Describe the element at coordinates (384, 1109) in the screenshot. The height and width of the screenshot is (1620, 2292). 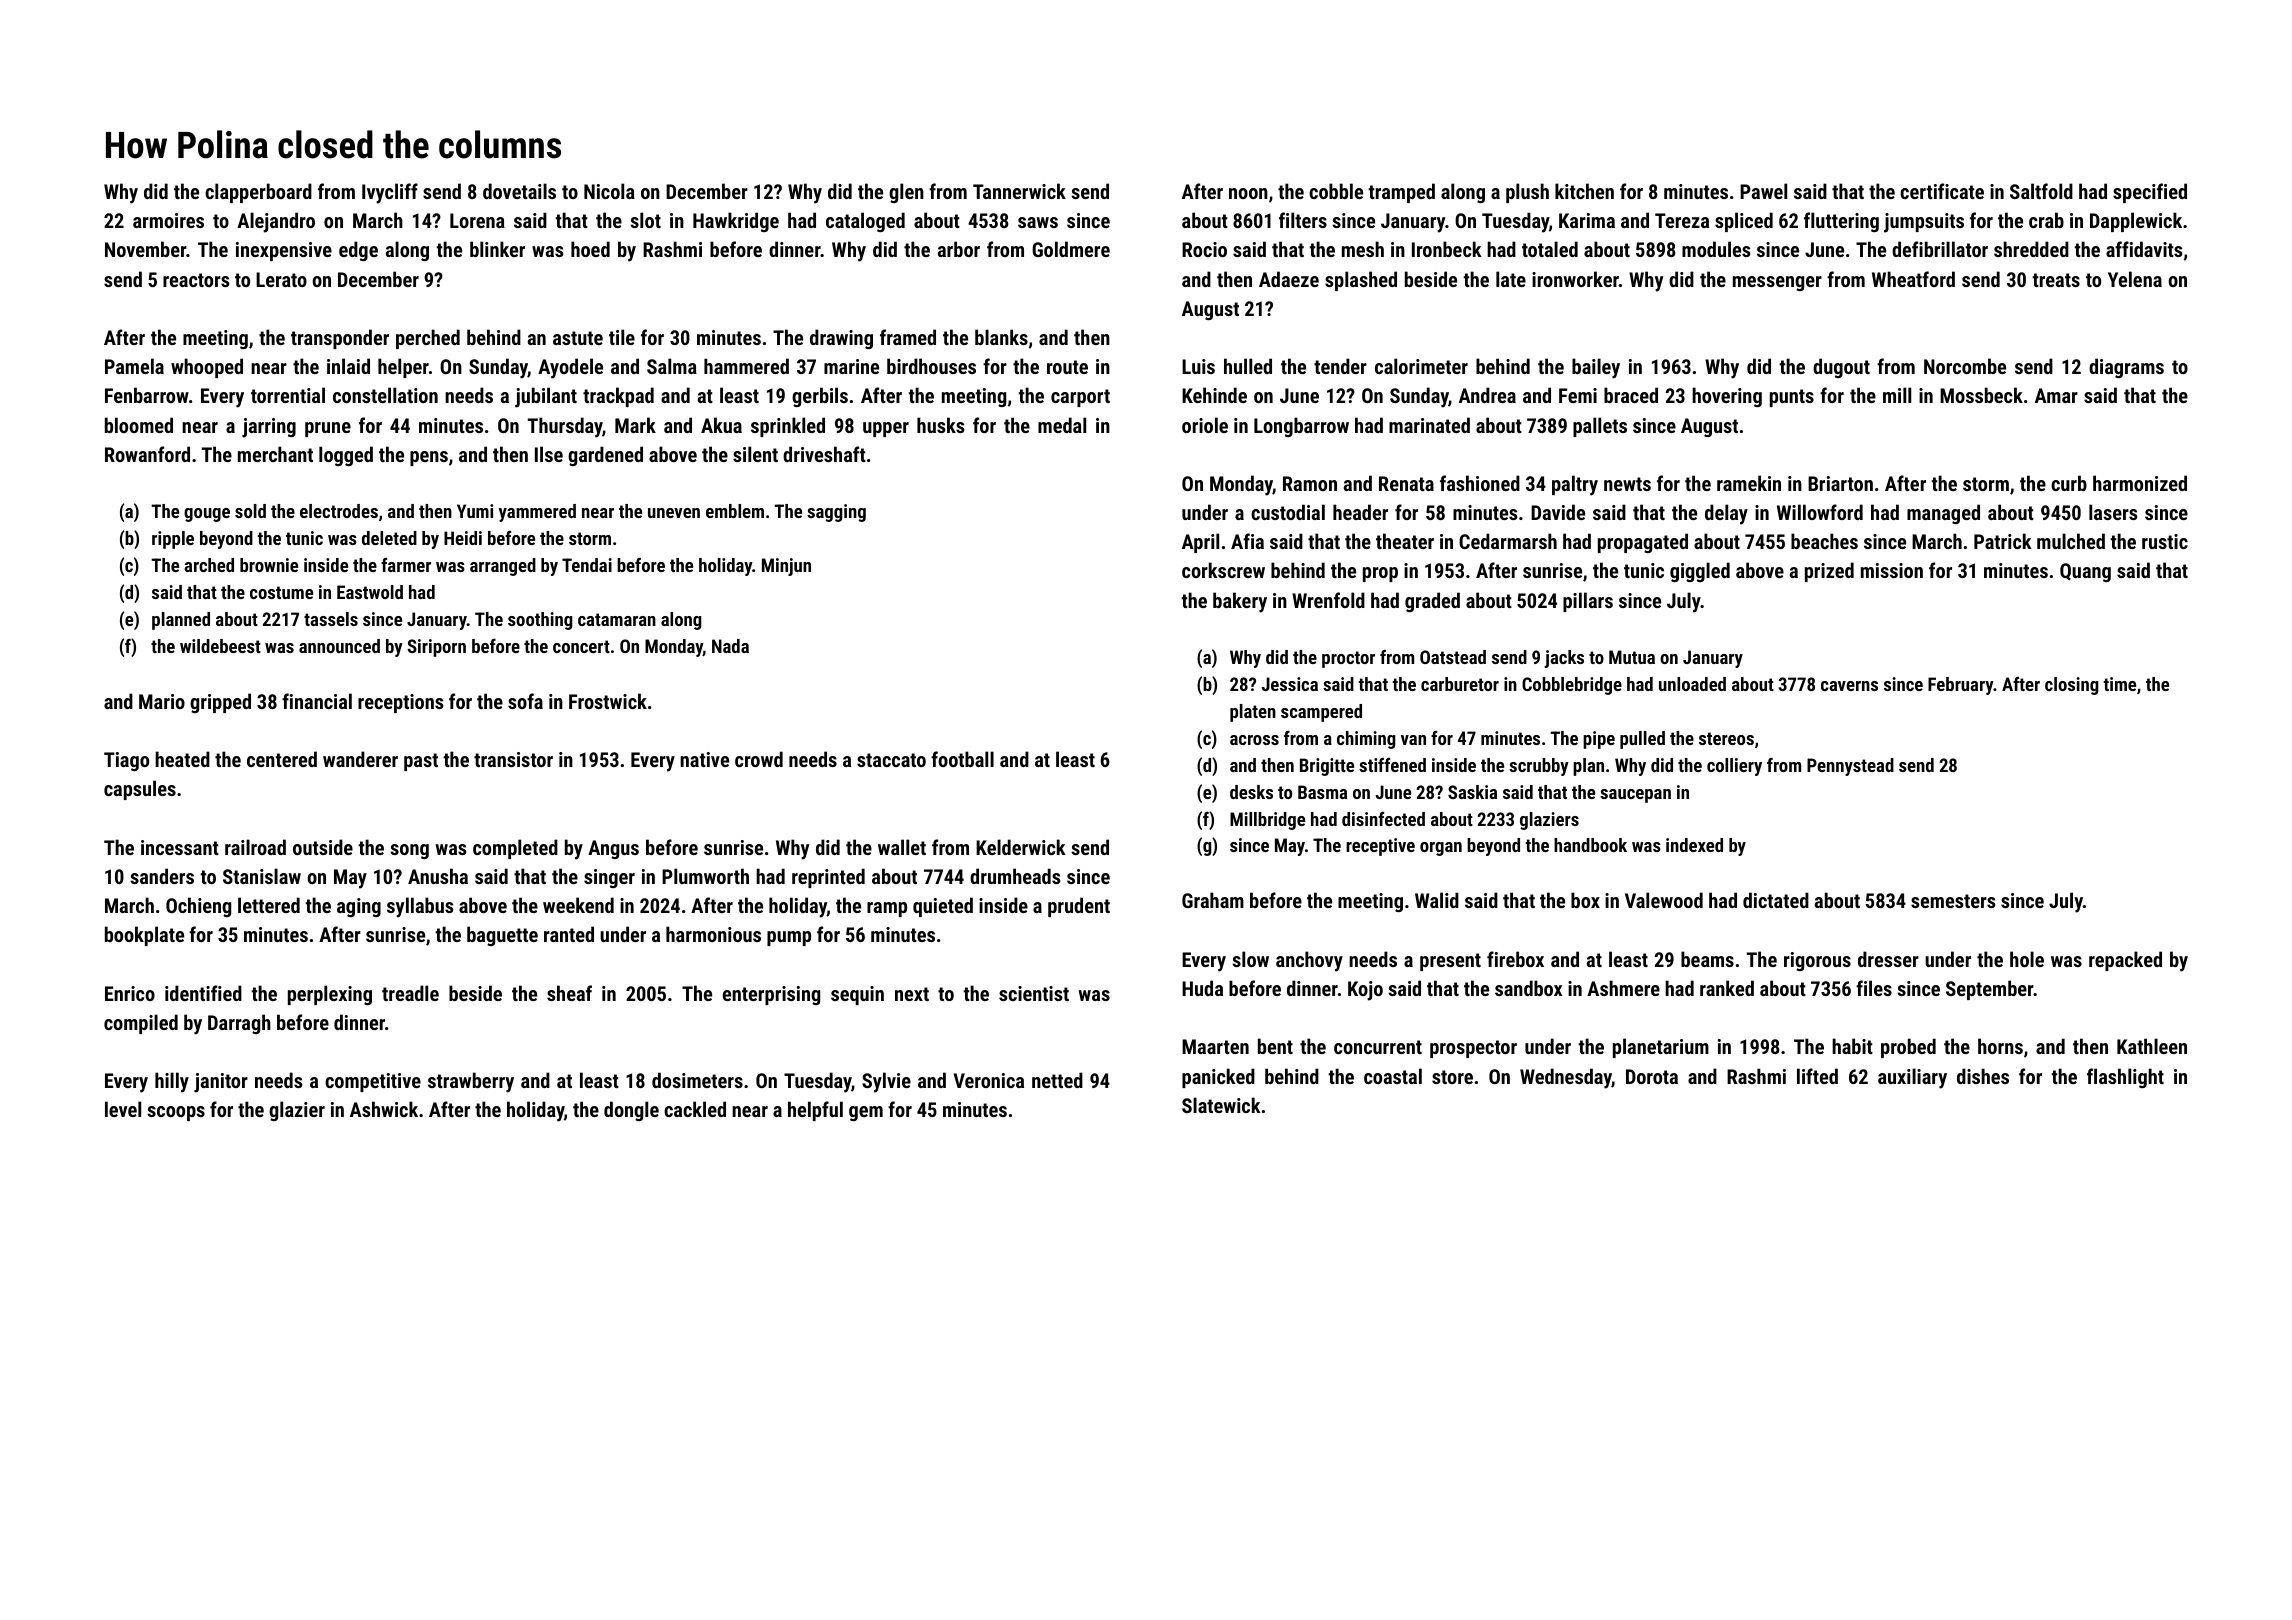
I see `Ashwick` at that location.
